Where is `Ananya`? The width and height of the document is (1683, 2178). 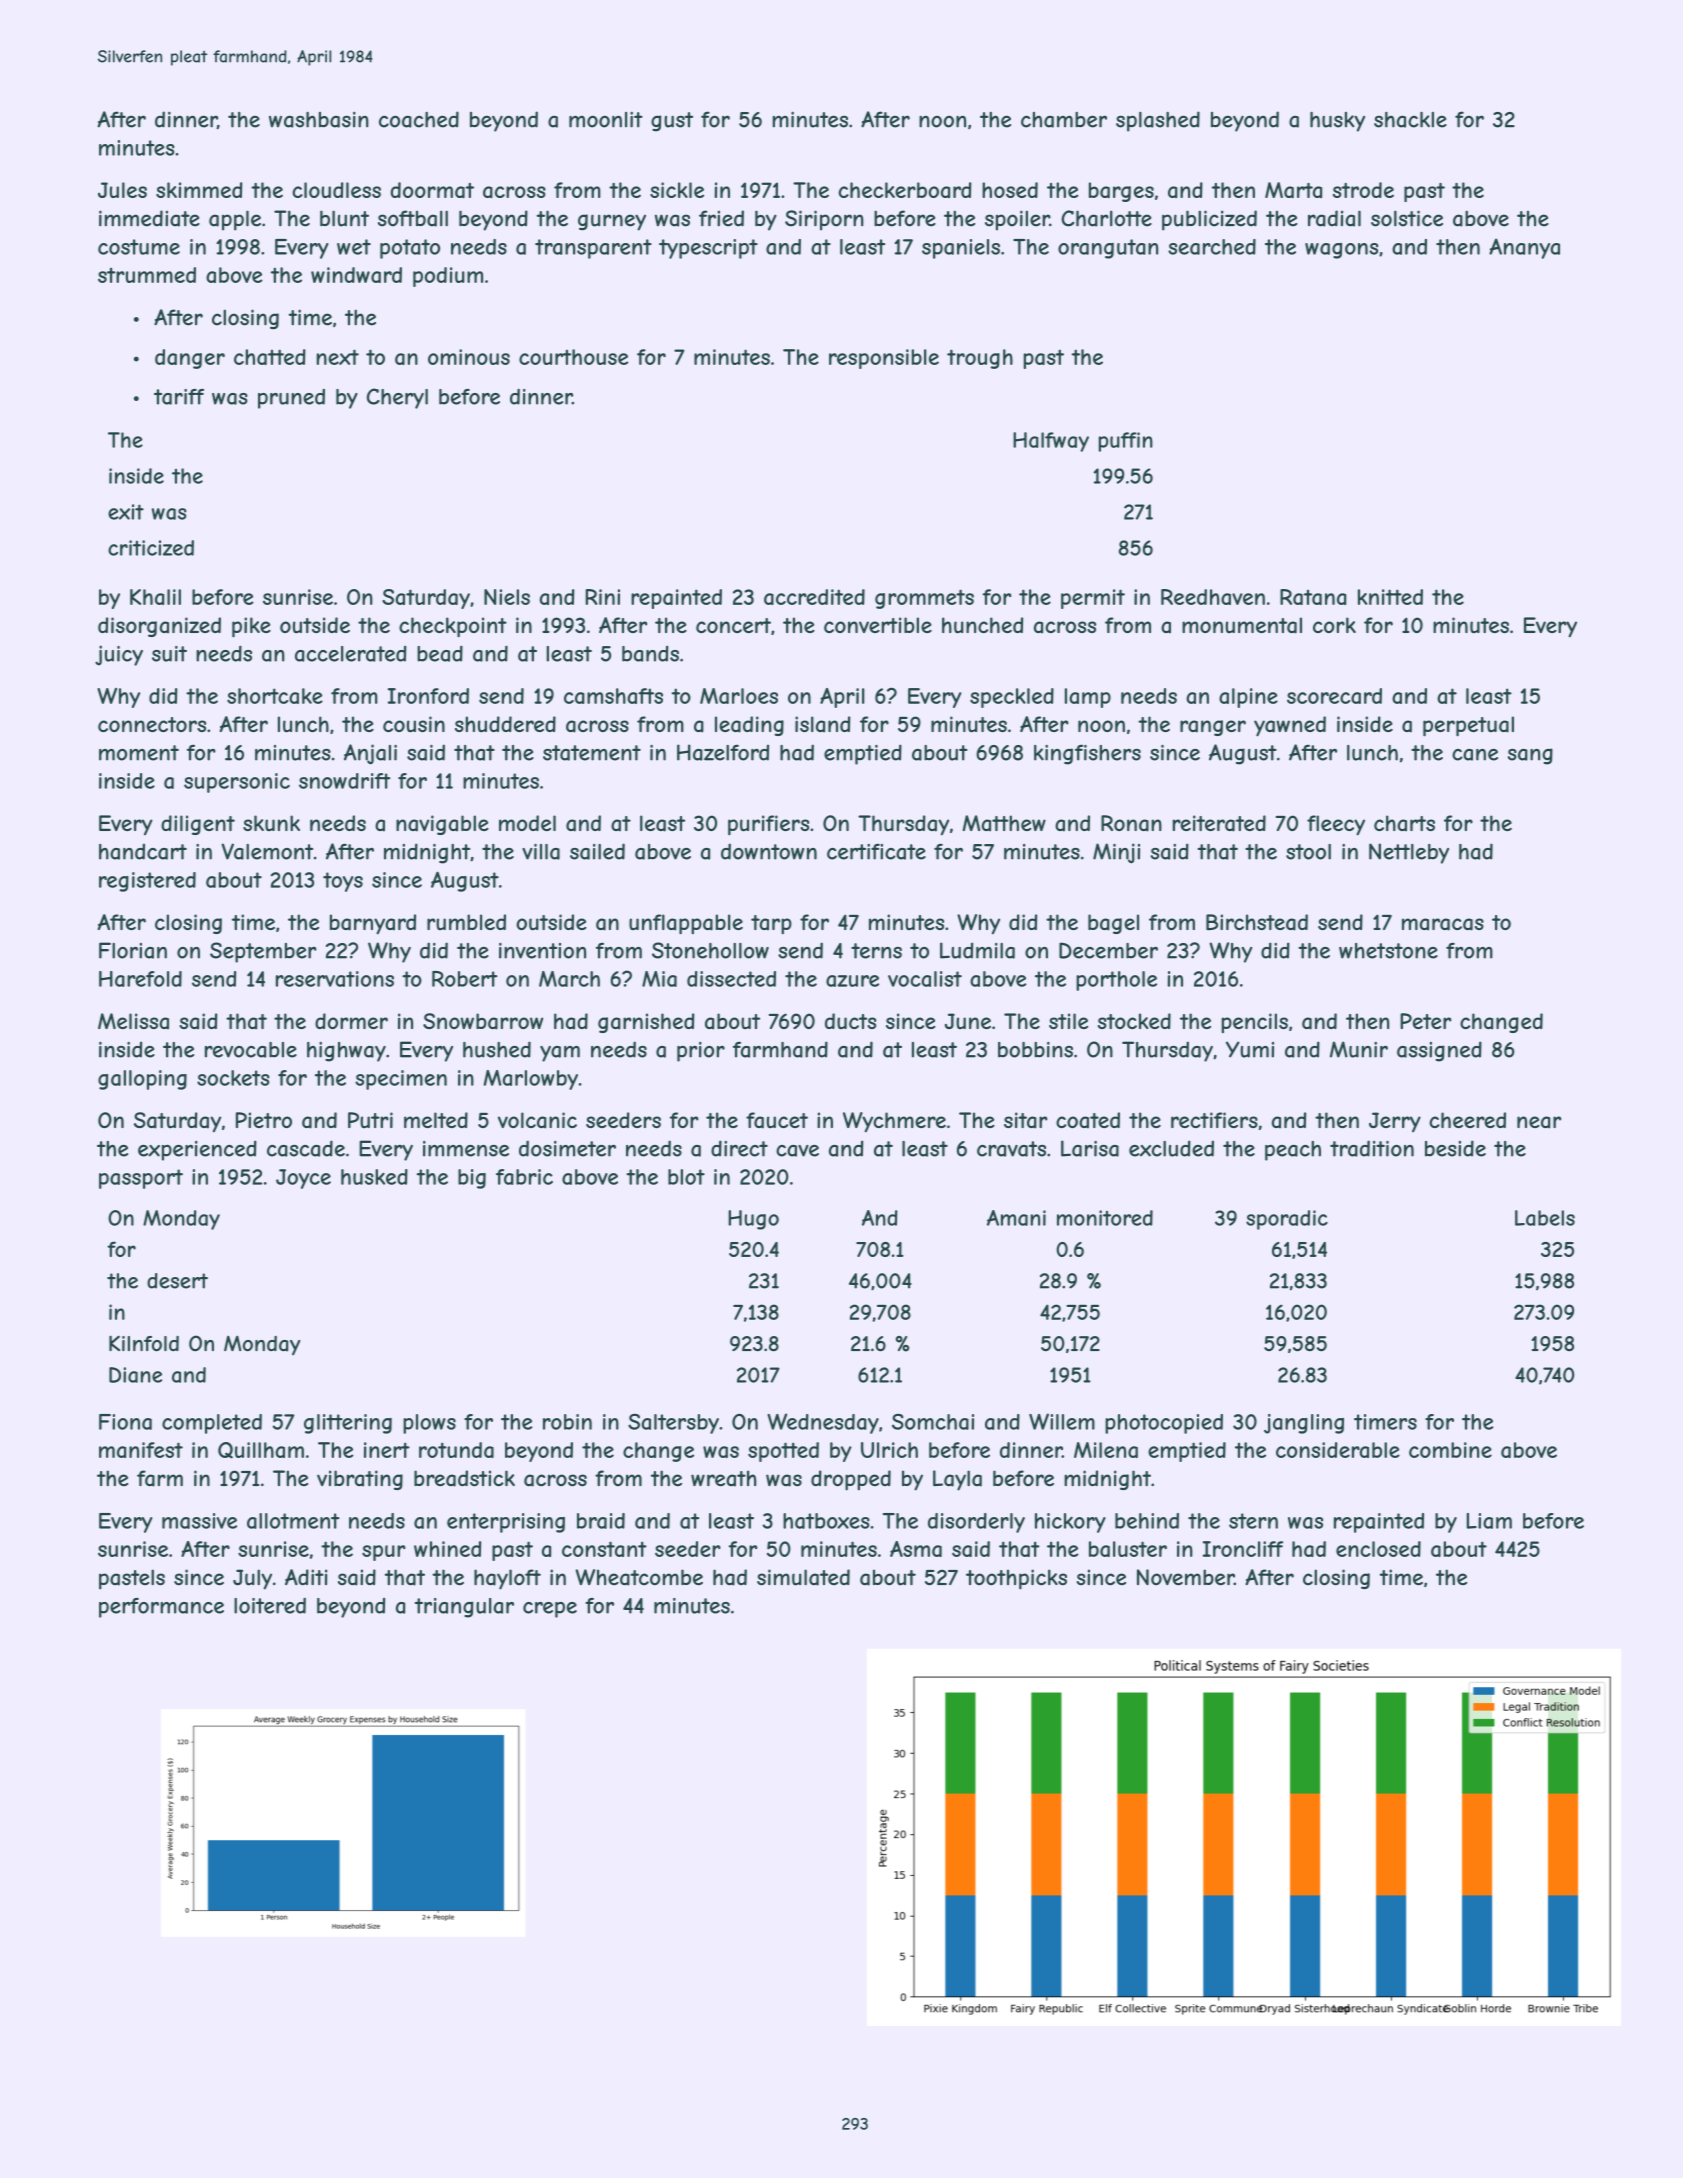 Ananya is located at coordinates (1524, 248).
